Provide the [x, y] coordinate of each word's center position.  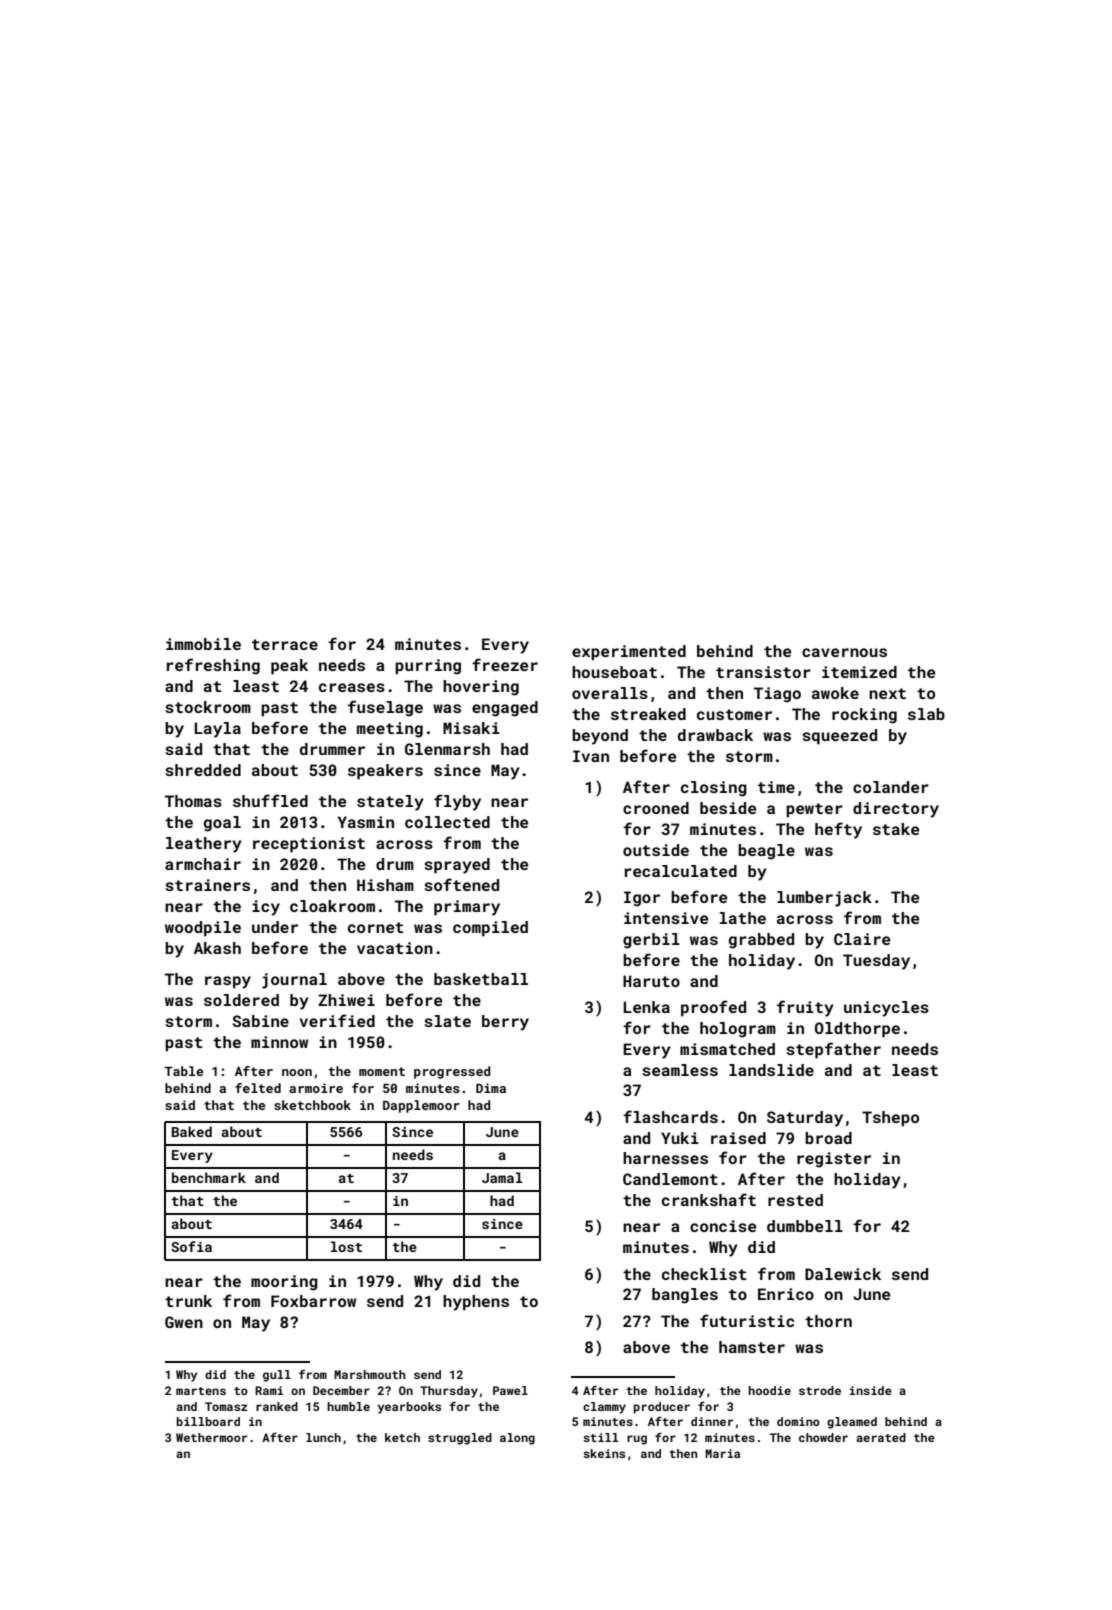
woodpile [203, 929]
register [834, 1160]
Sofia [191, 1246]
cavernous [844, 652]
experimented [629, 653]
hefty [838, 830]
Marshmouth [370, 1374]
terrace [285, 644]
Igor [642, 899]
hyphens [476, 1303]
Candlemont [670, 1179]
